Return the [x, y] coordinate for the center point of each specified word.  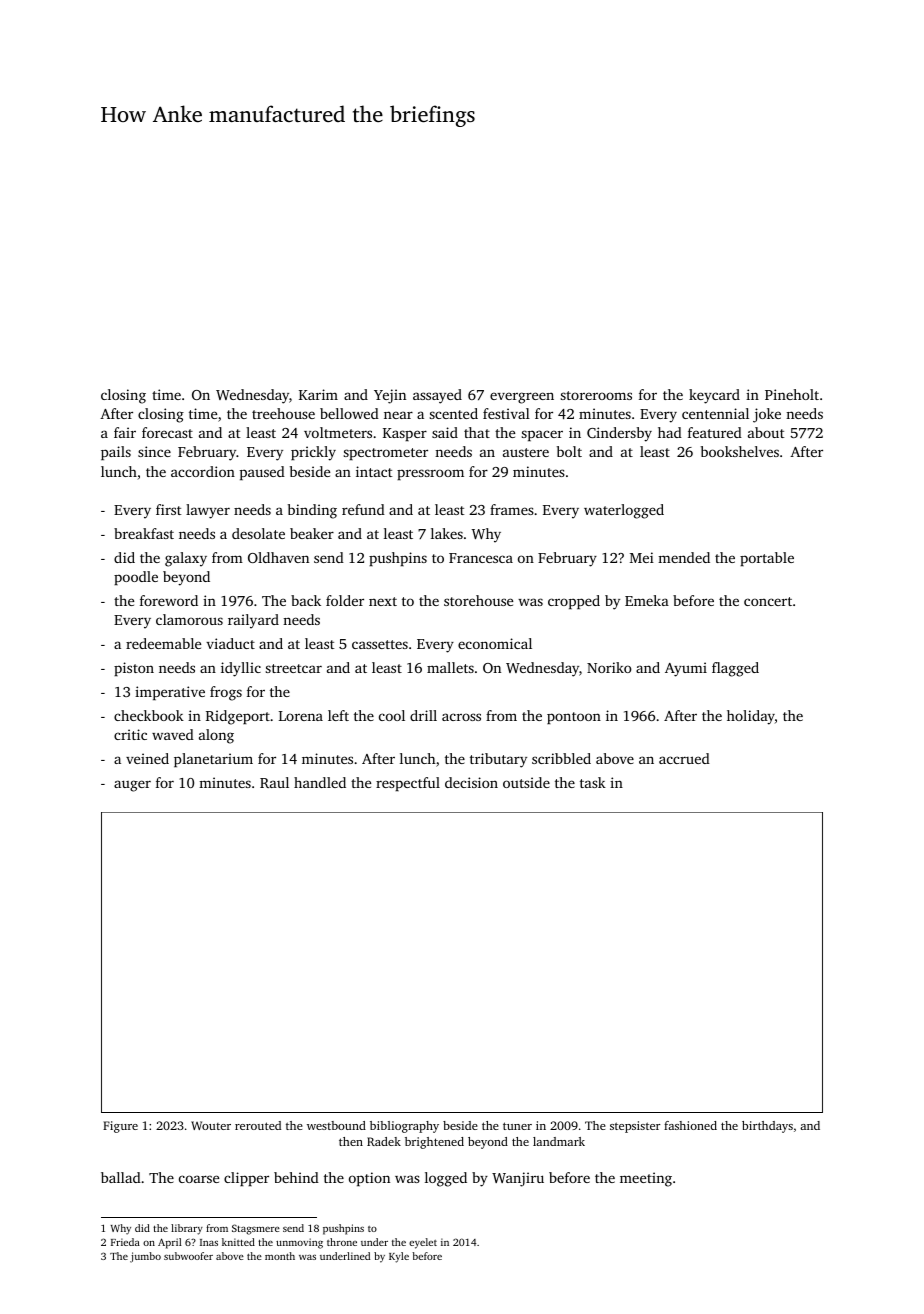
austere [526, 452]
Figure [120, 1127]
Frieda [125, 1242]
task [593, 782]
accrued [684, 758]
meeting [646, 1179]
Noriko [609, 667]
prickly [313, 453]
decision [471, 782]
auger [132, 786]
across [461, 717]
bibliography [404, 1127]
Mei [642, 557]
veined [147, 758]
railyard [253, 621]
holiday [751, 717]
